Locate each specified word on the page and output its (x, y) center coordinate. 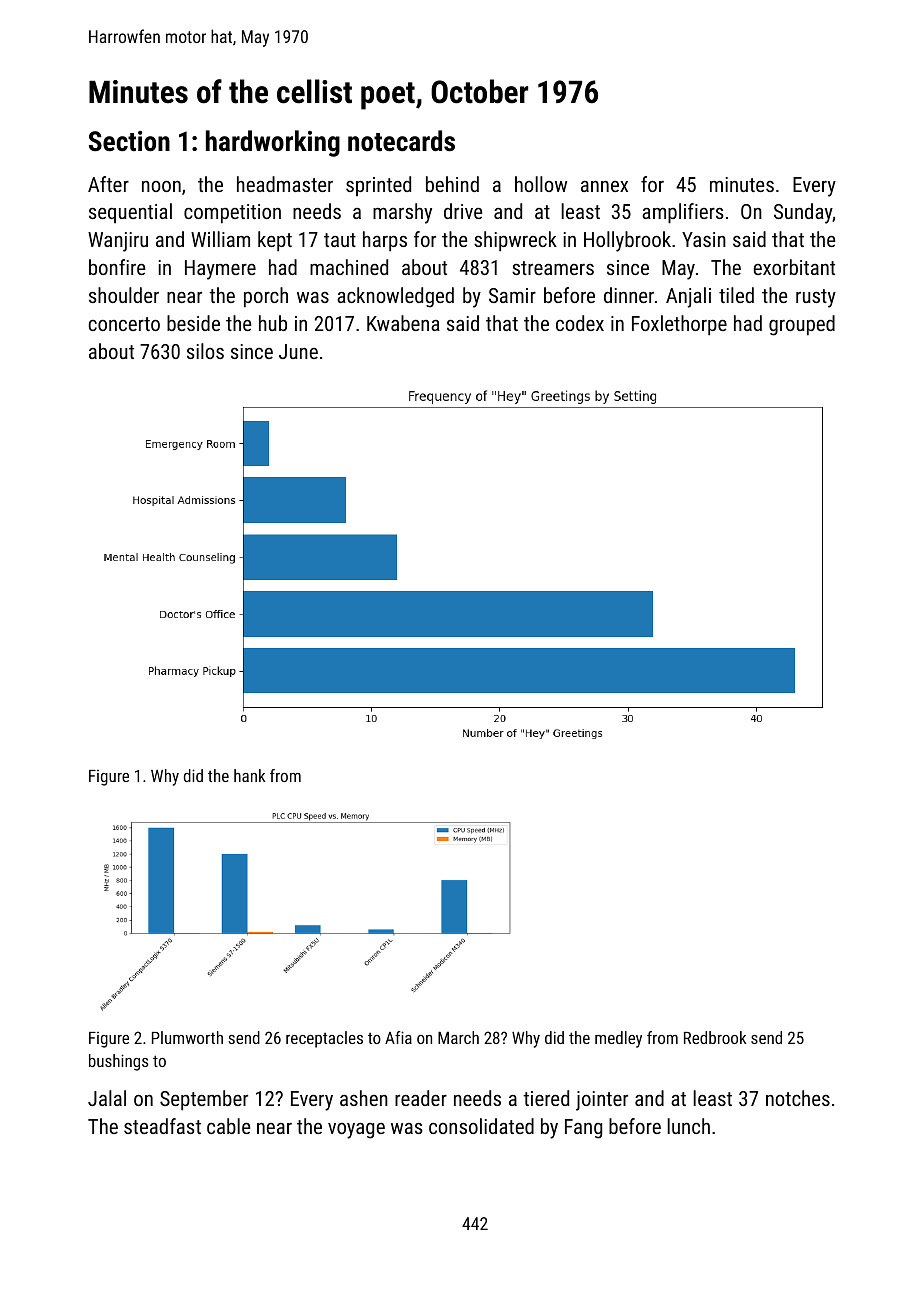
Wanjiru (118, 242)
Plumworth (187, 1037)
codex (580, 323)
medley (618, 1039)
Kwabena (403, 323)
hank (250, 775)
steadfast (162, 1126)
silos (205, 351)
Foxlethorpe (679, 325)
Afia (398, 1037)
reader (421, 1098)
